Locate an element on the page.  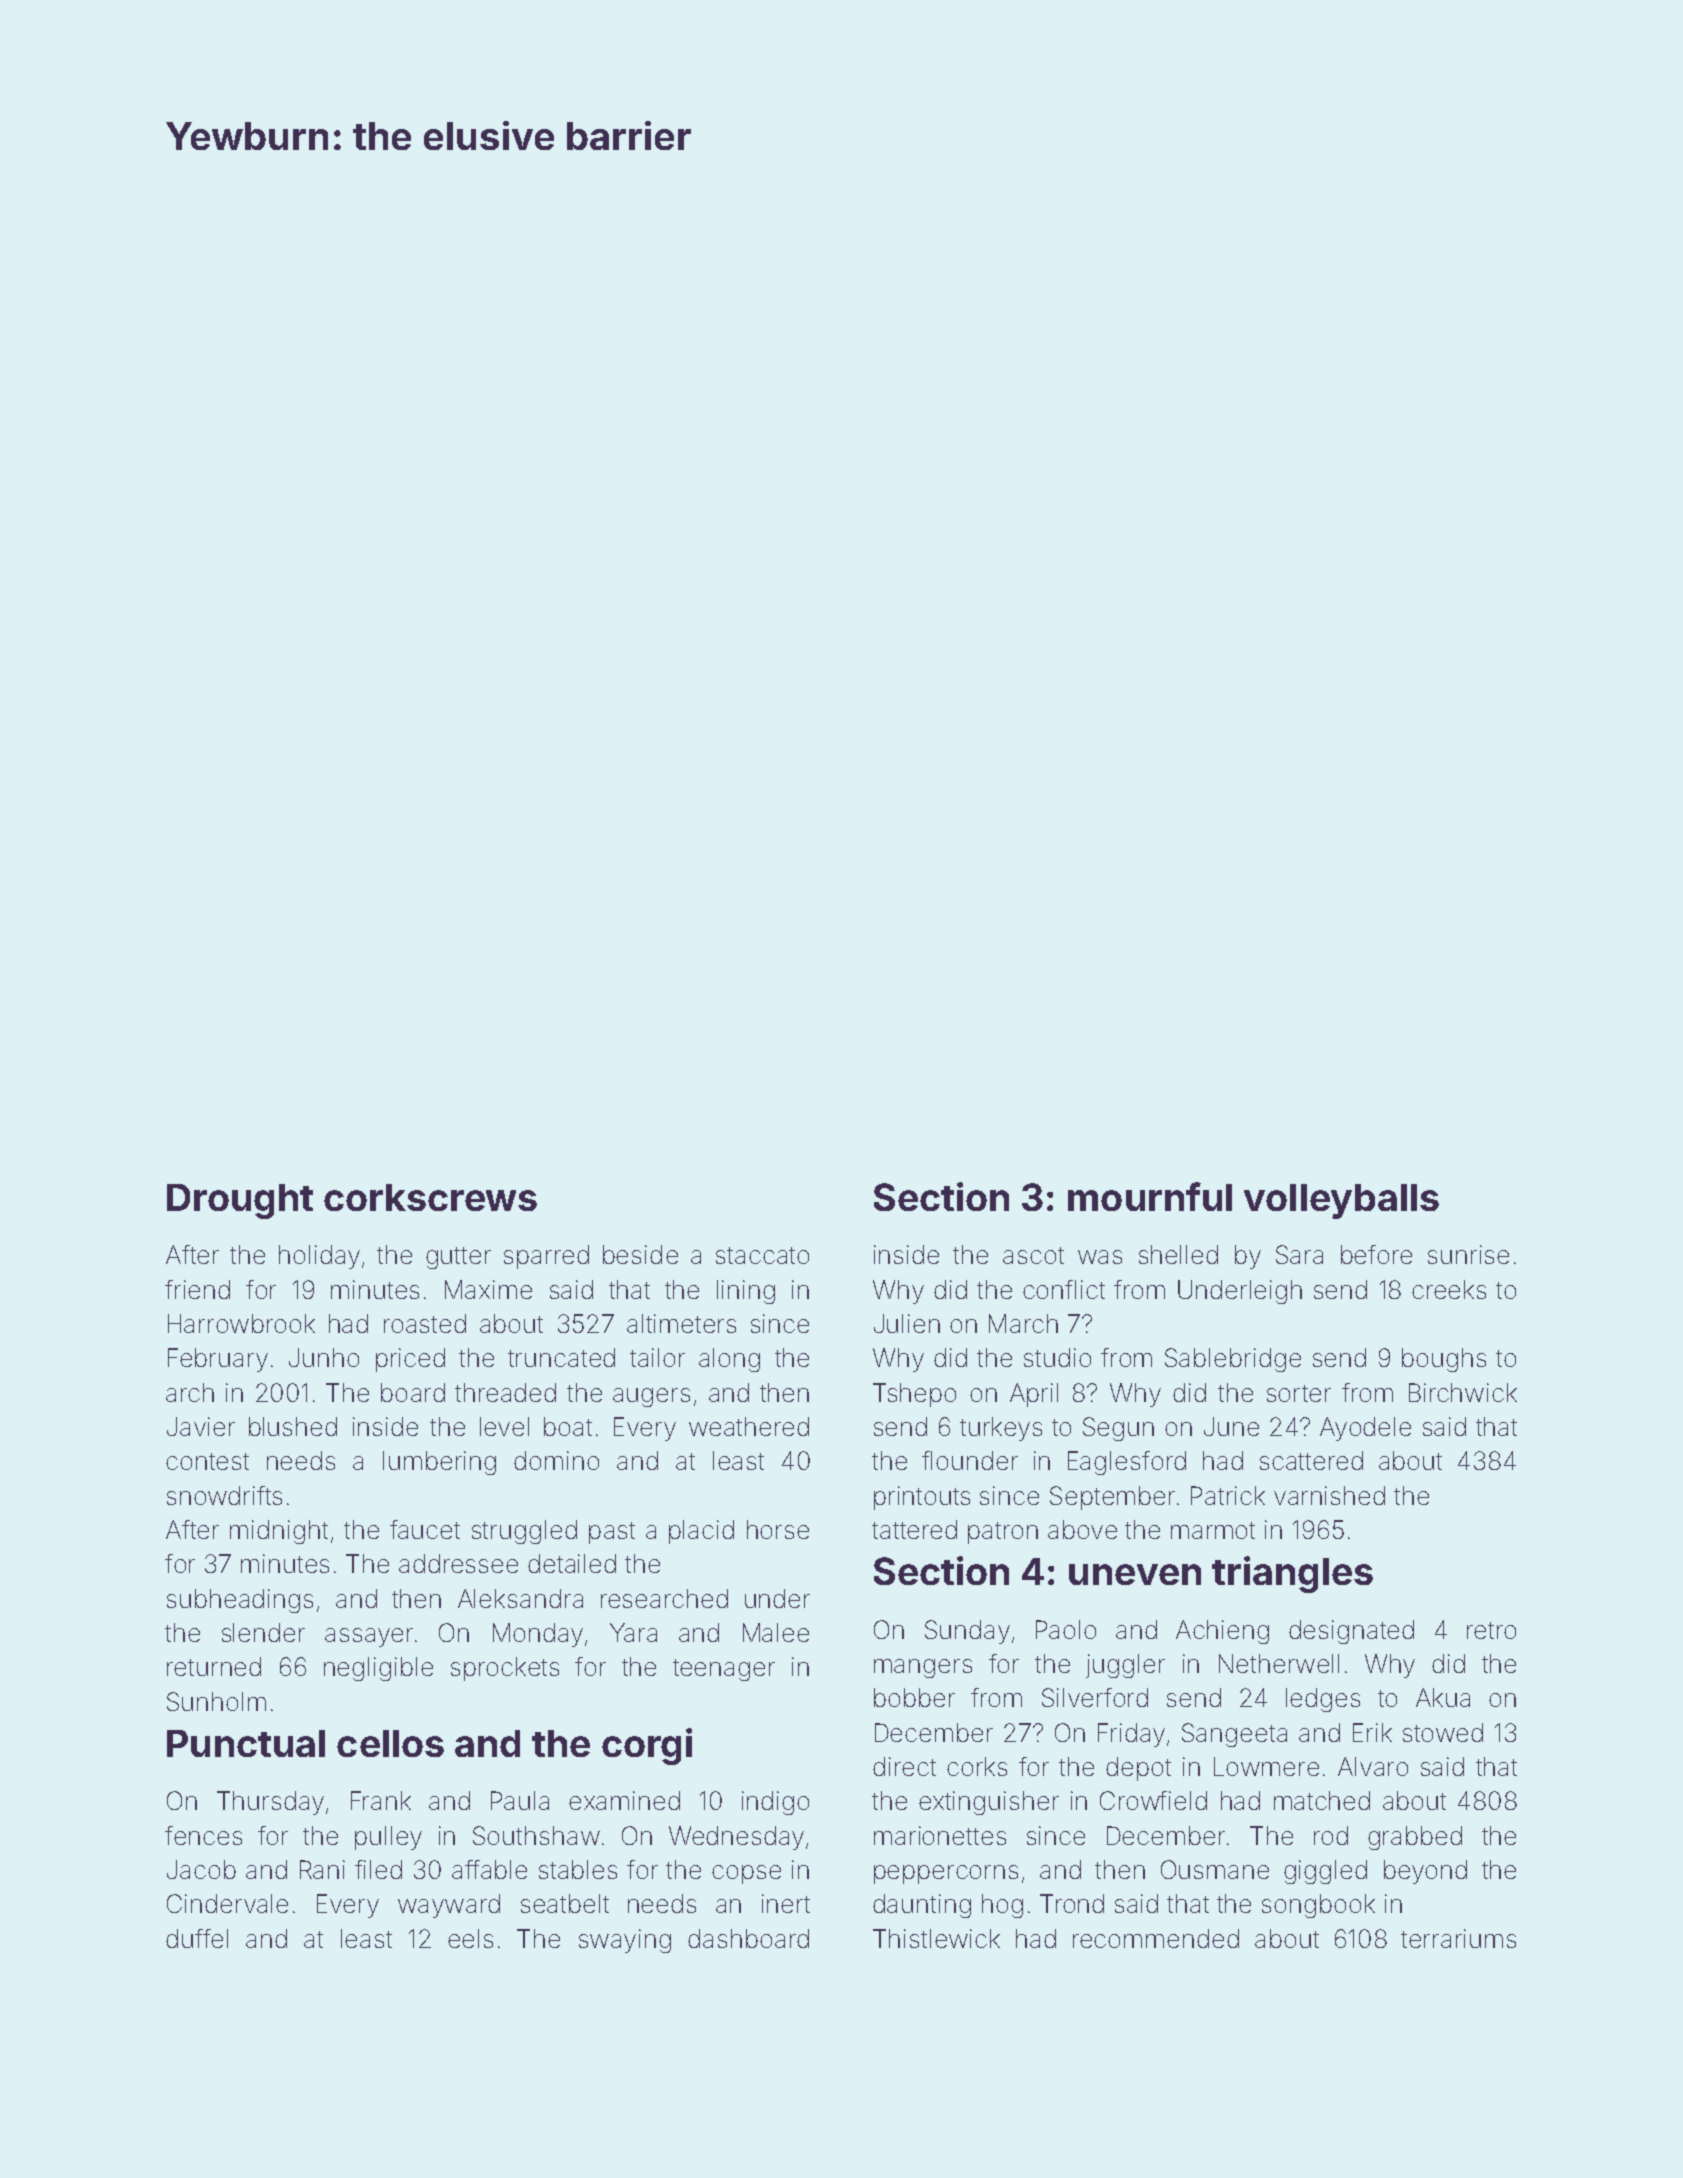
mangers is located at coordinates (923, 1668).
